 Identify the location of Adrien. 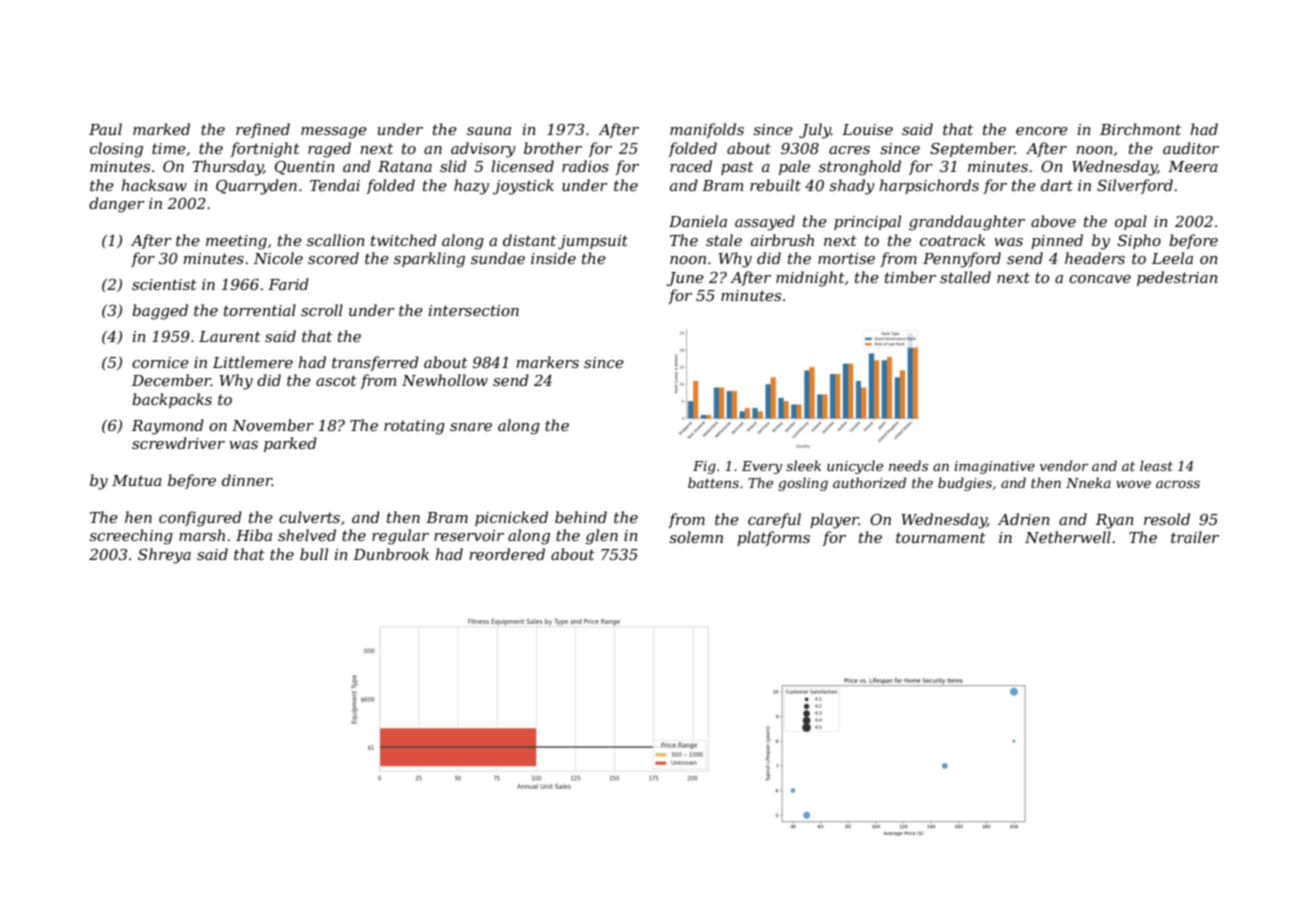
(1024, 519).
